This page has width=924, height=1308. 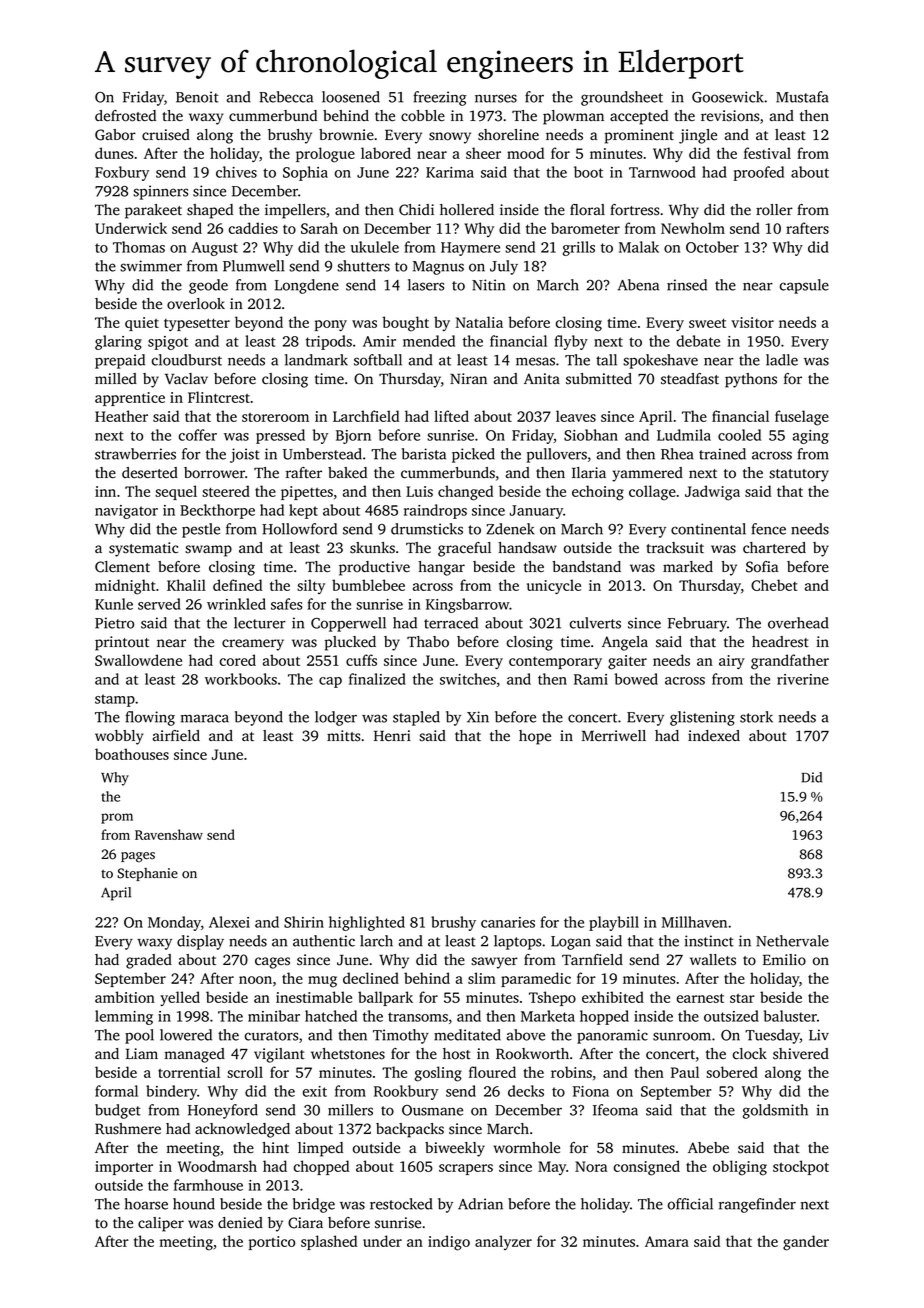 What do you see at coordinates (238, 660) in the page?
I see `cored` at bounding box center [238, 660].
